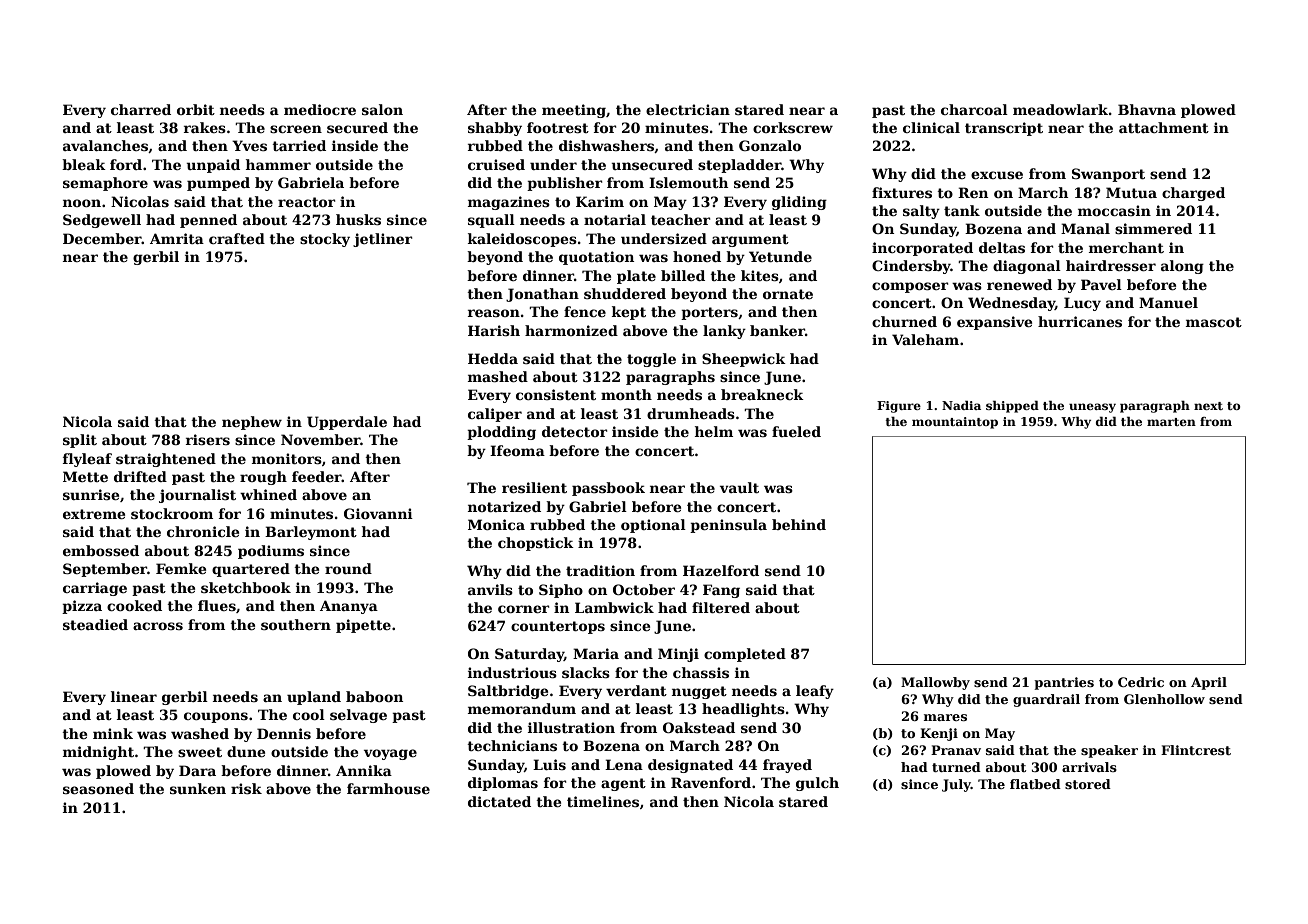 The height and width of the screenshot is (924, 1308). What do you see at coordinates (263, 478) in the screenshot?
I see `rough` at bounding box center [263, 478].
